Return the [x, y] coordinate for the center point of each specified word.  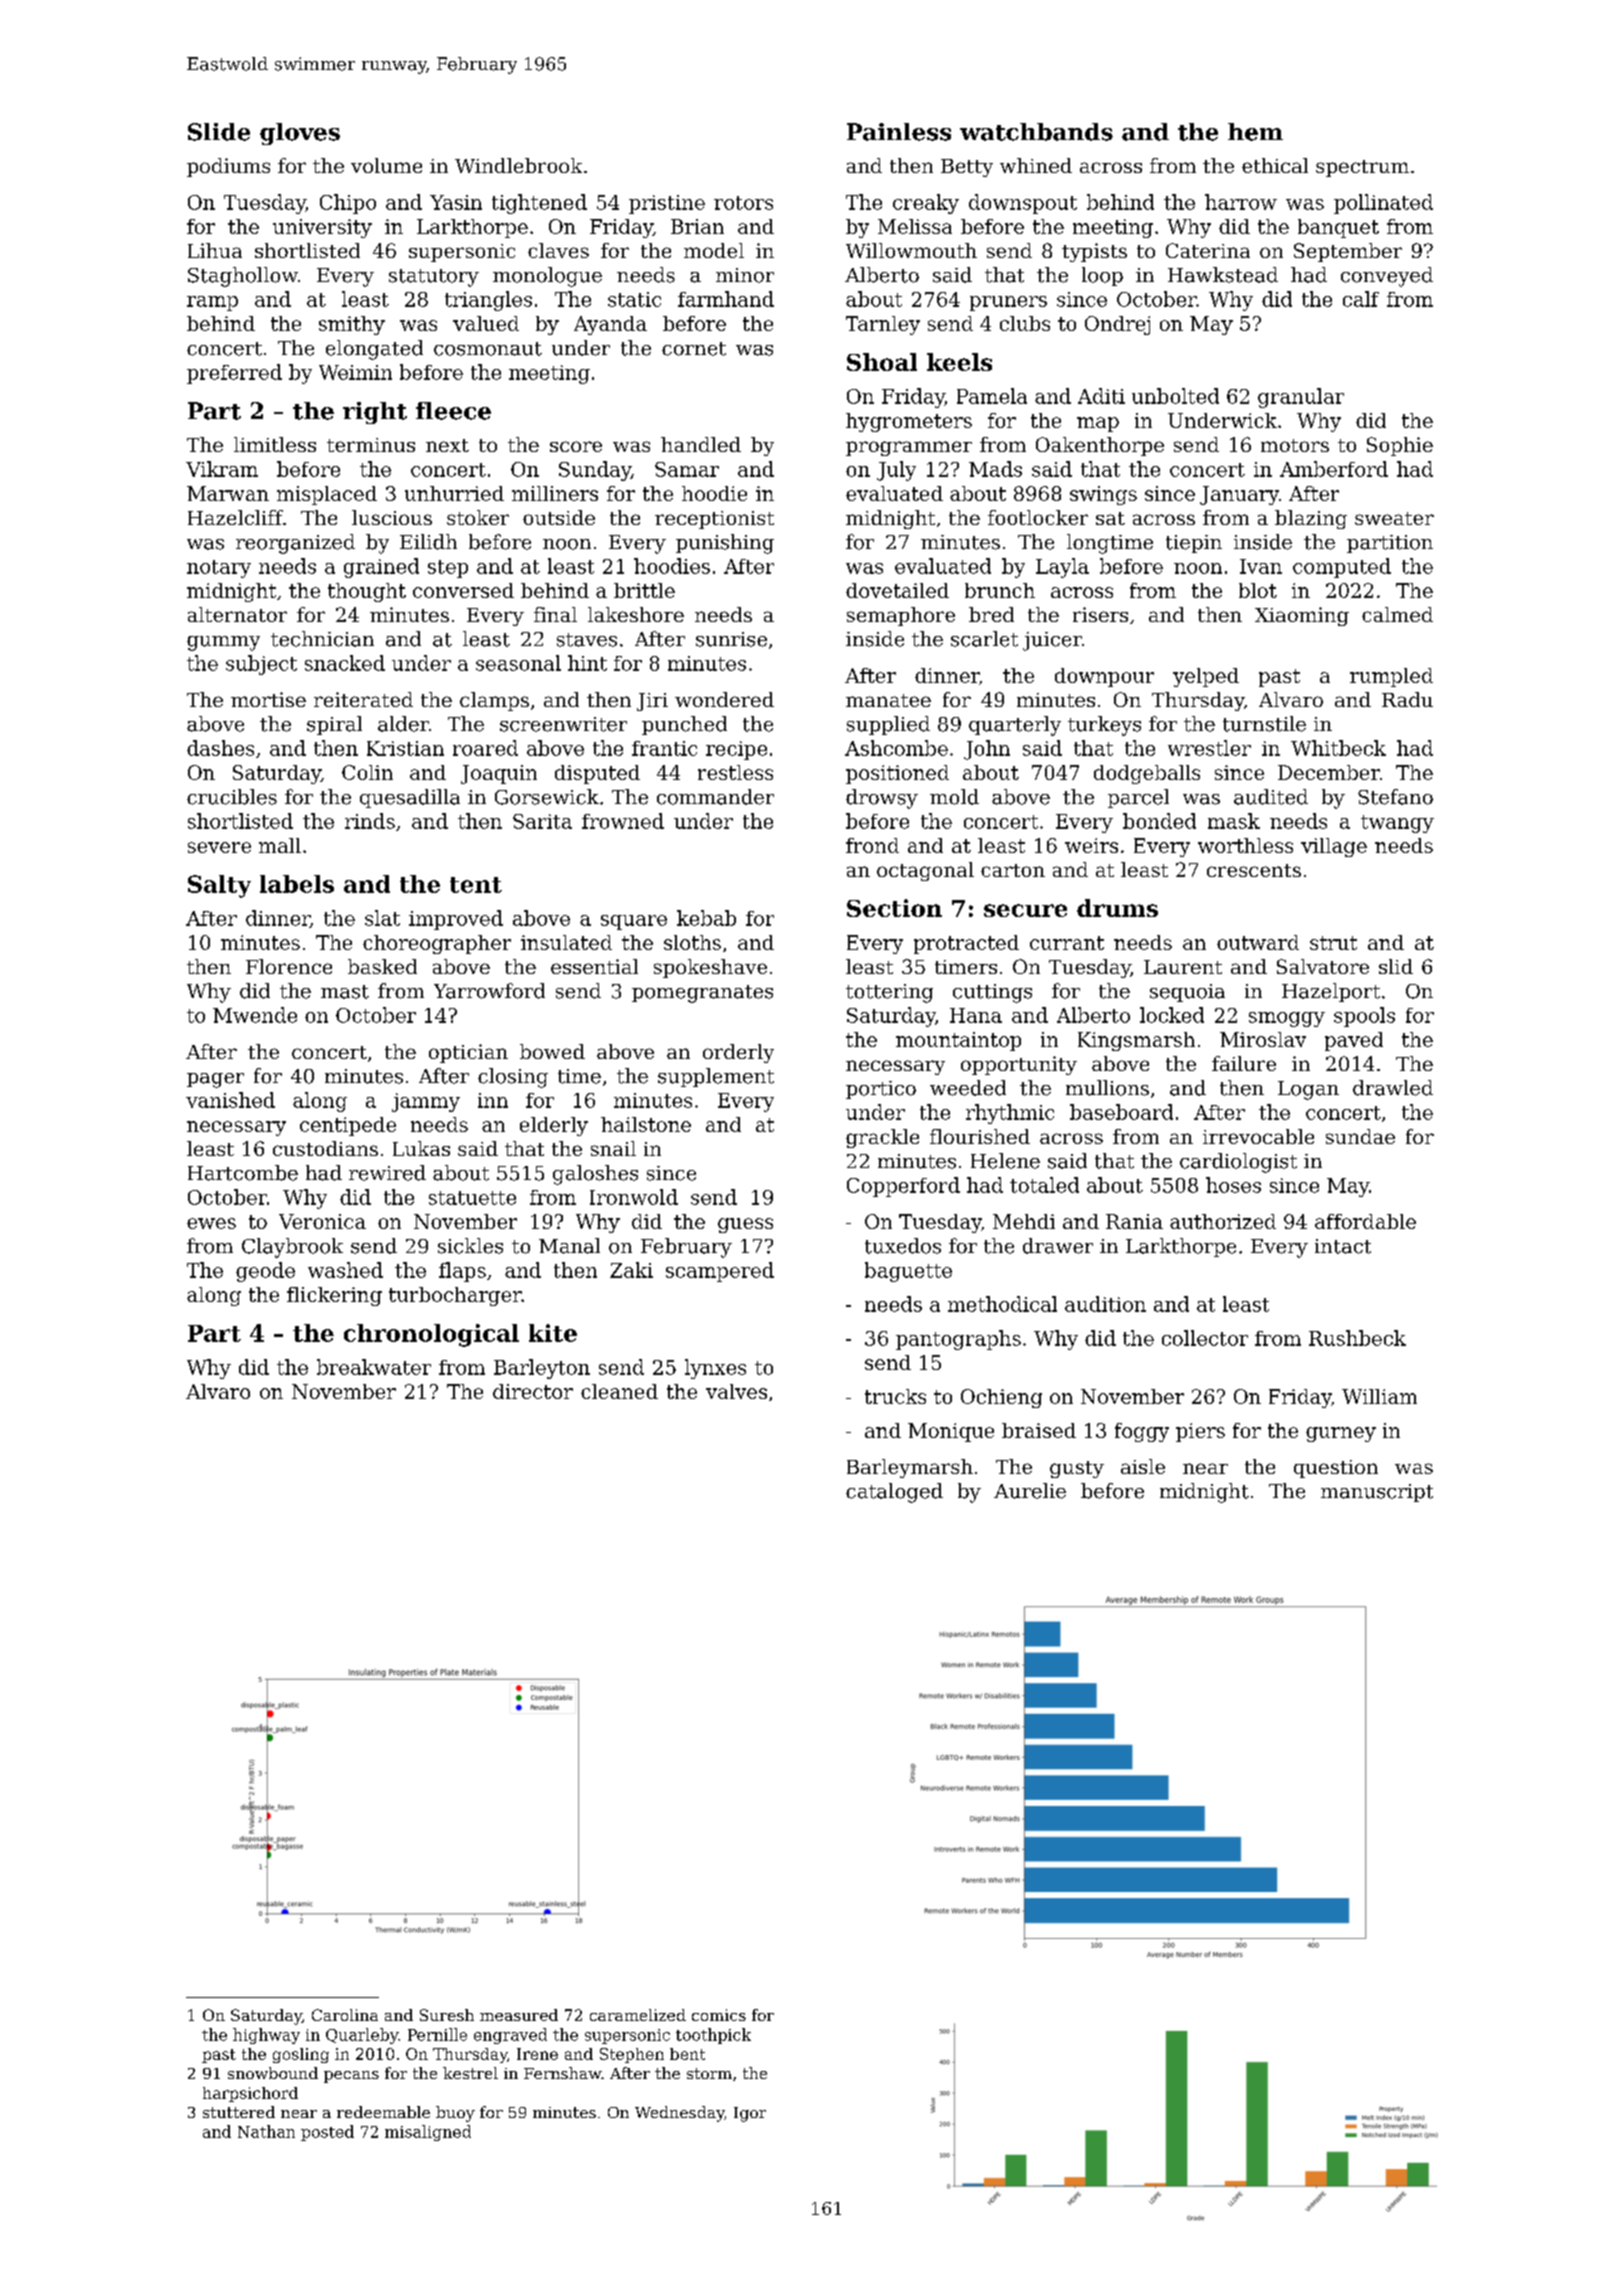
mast [345, 992]
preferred [234, 374]
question [1336, 1469]
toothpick [713, 2036]
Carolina [345, 2015]
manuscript [1377, 1493]
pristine [667, 204]
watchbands [1036, 132]
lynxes [715, 1369]
